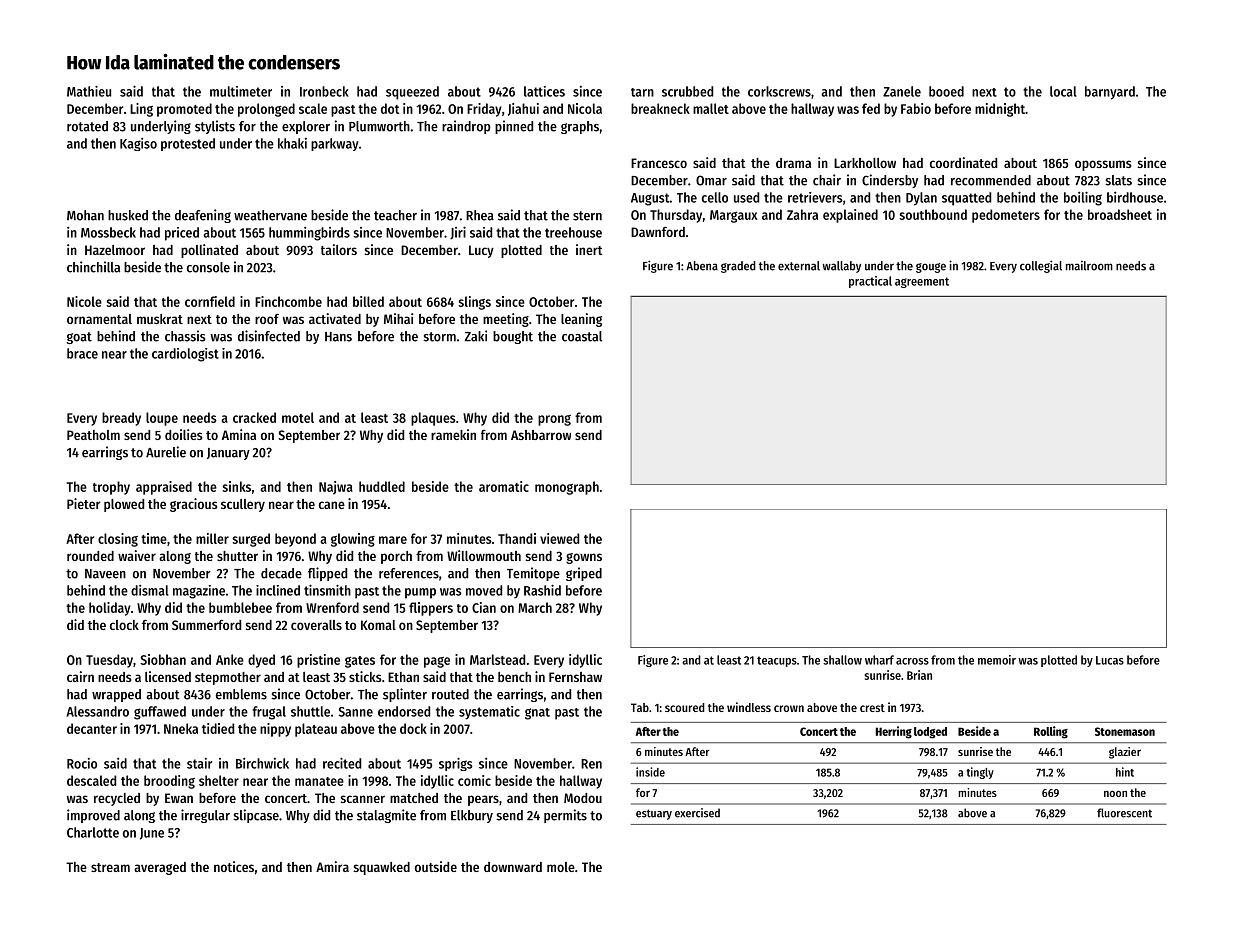 The height and width of the page is (952, 1233). What do you see at coordinates (82, 353) in the page?
I see `brace` at bounding box center [82, 353].
